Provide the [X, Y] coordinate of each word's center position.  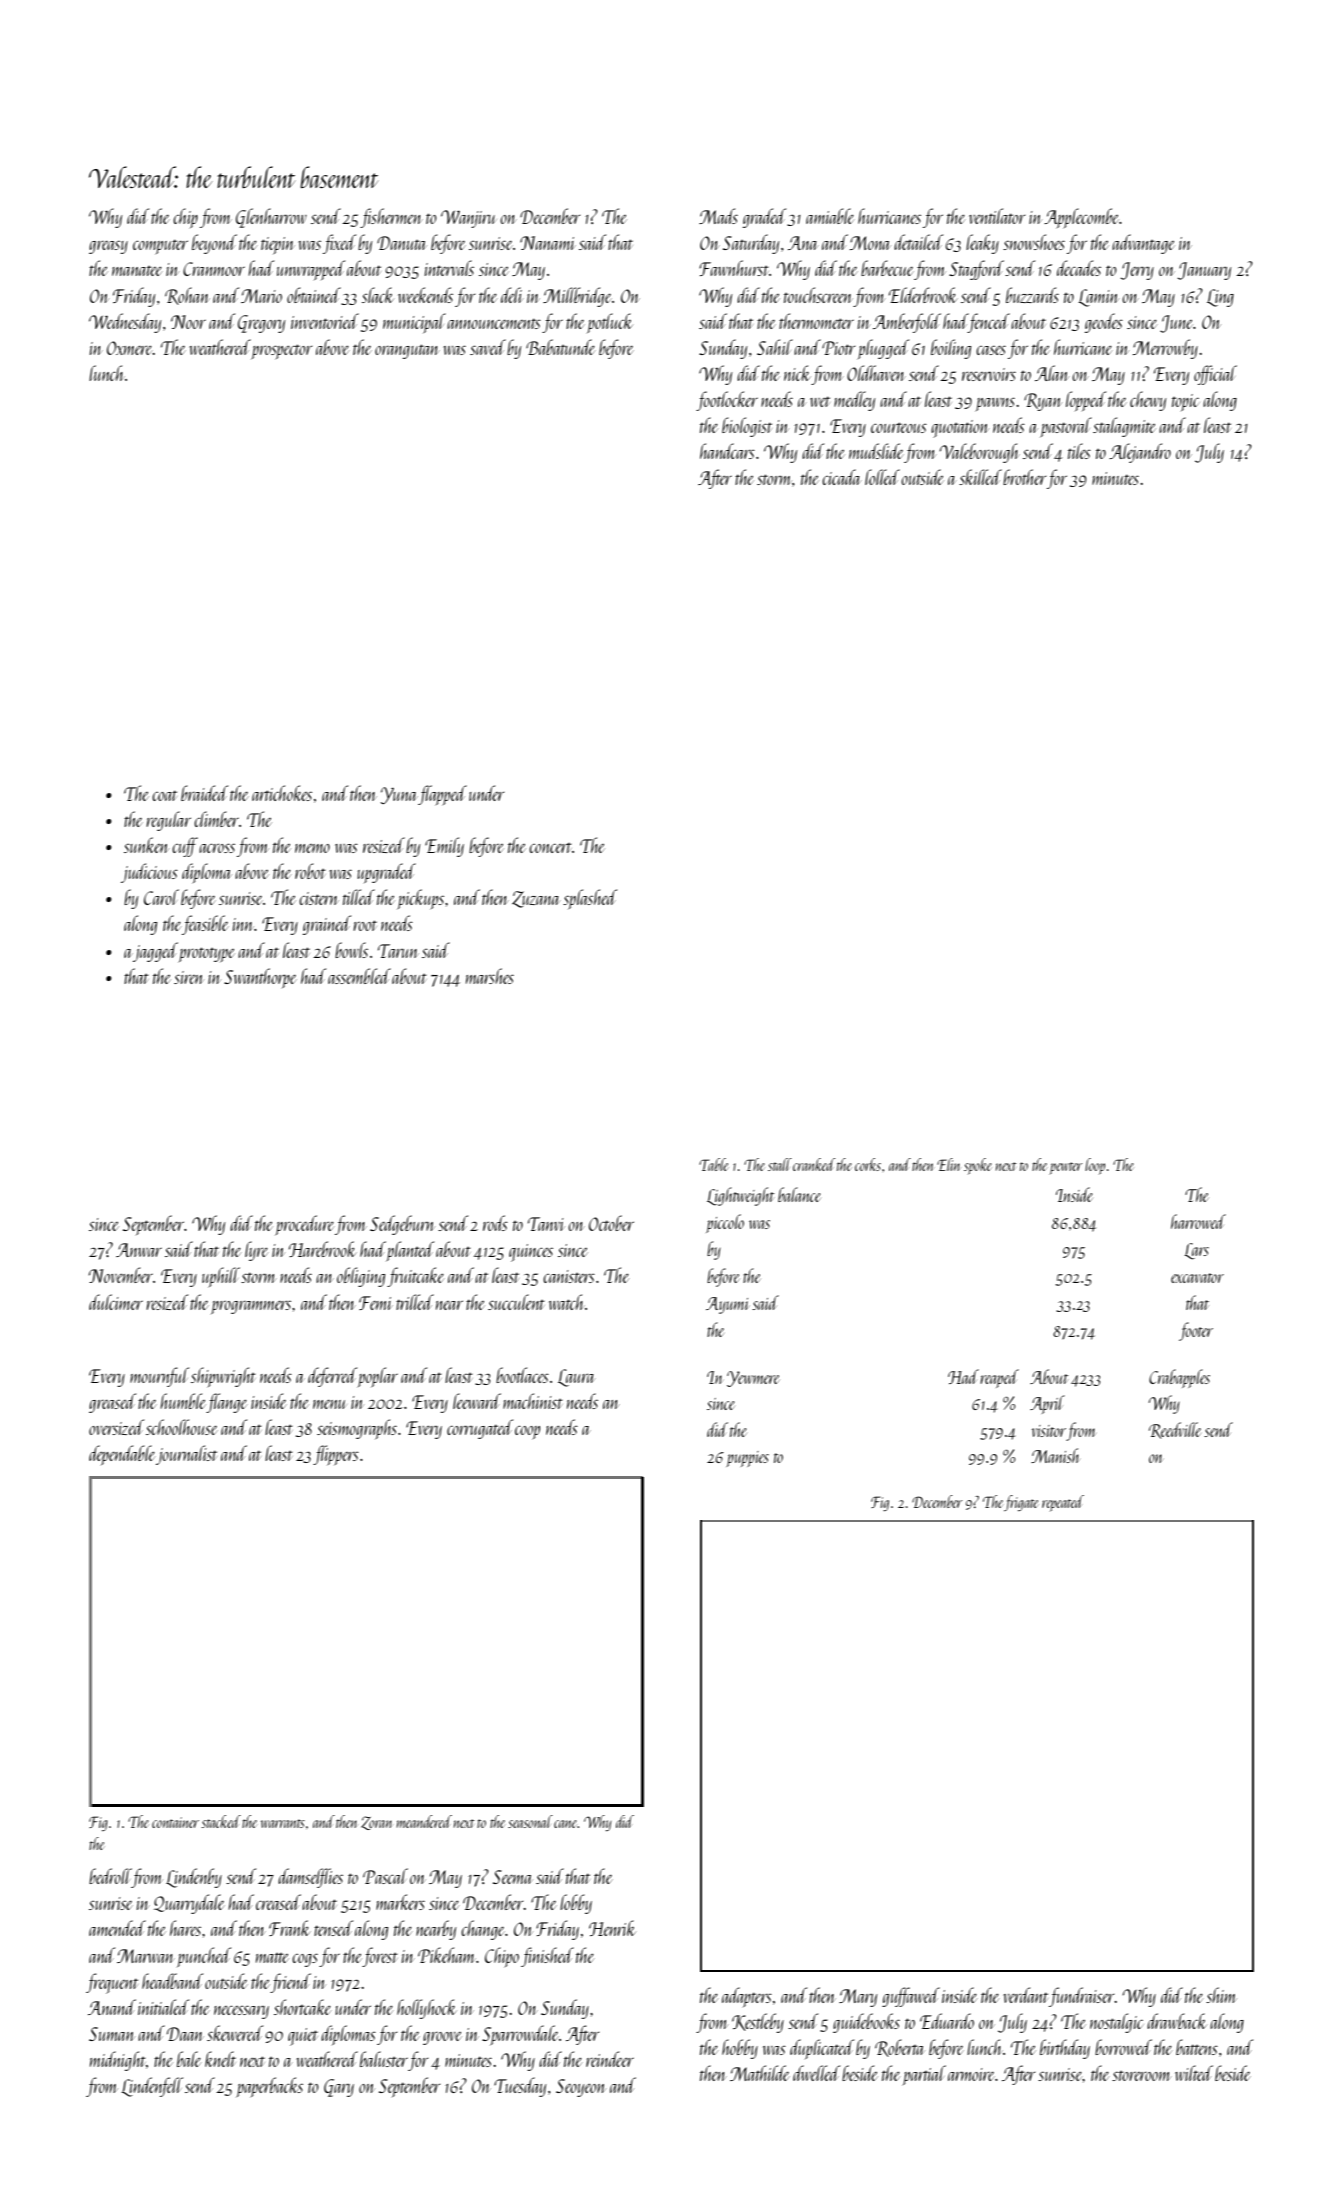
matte [272, 1958]
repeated [1063, 1503]
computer [160, 247]
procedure [304, 1225]
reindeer [610, 2059]
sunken [146, 845]
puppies [747, 1459]
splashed [590, 899]
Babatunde [560, 347]
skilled [980, 477]
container [175, 1822]
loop [1095, 1166]
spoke [978, 1166]
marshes [490, 976]
